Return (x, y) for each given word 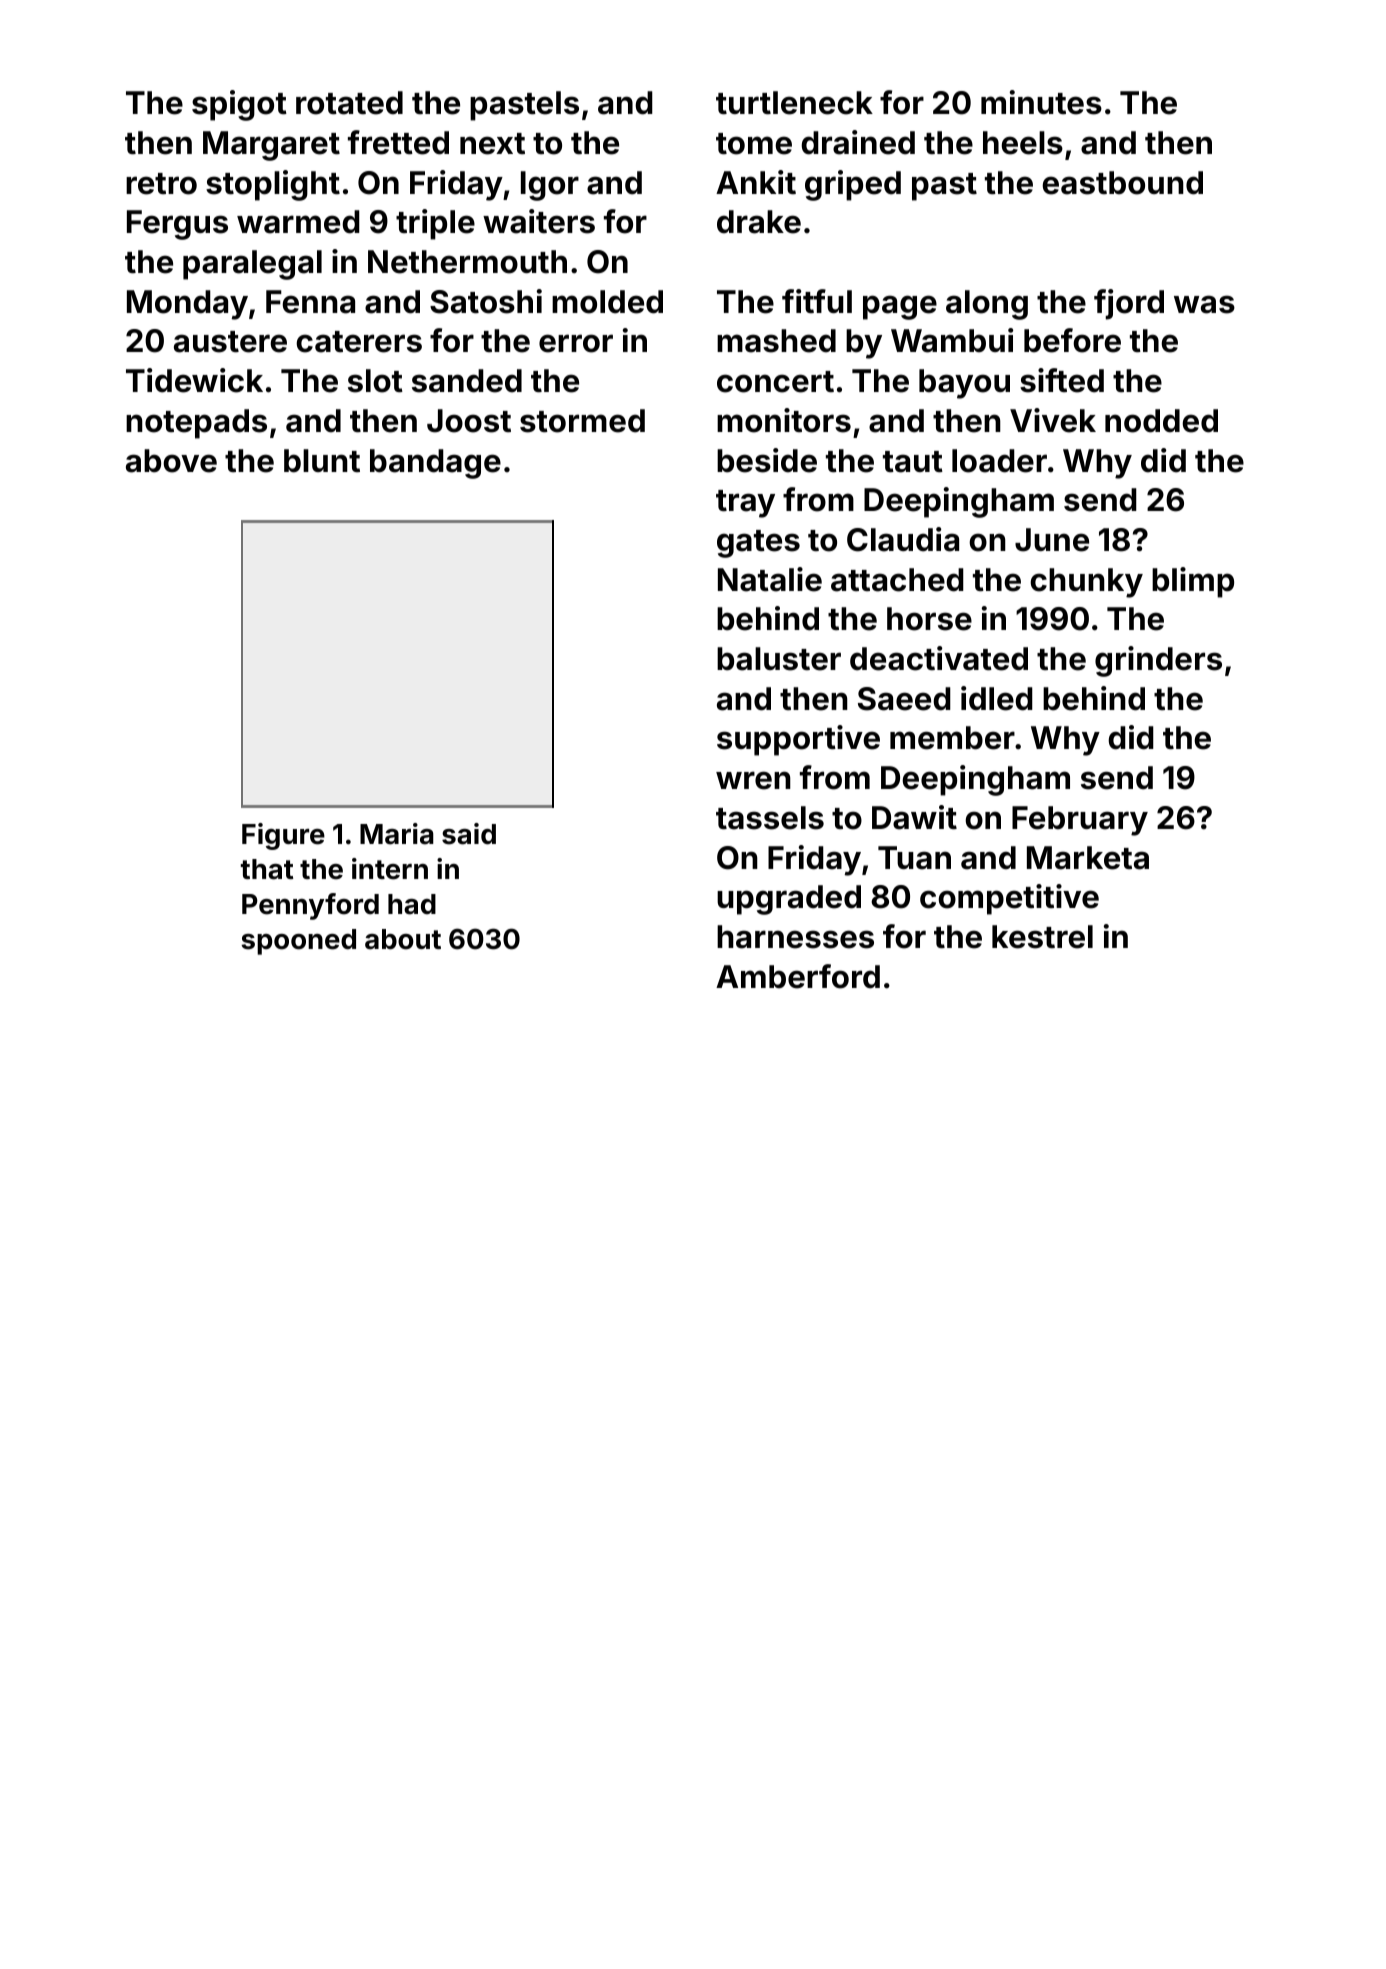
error (576, 343)
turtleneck (794, 103)
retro (161, 184)
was (1204, 304)
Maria (397, 834)
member (952, 738)
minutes (1041, 102)
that (267, 869)
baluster (779, 659)
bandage (435, 464)
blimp (1193, 582)
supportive (798, 740)
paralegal (252, 265)
